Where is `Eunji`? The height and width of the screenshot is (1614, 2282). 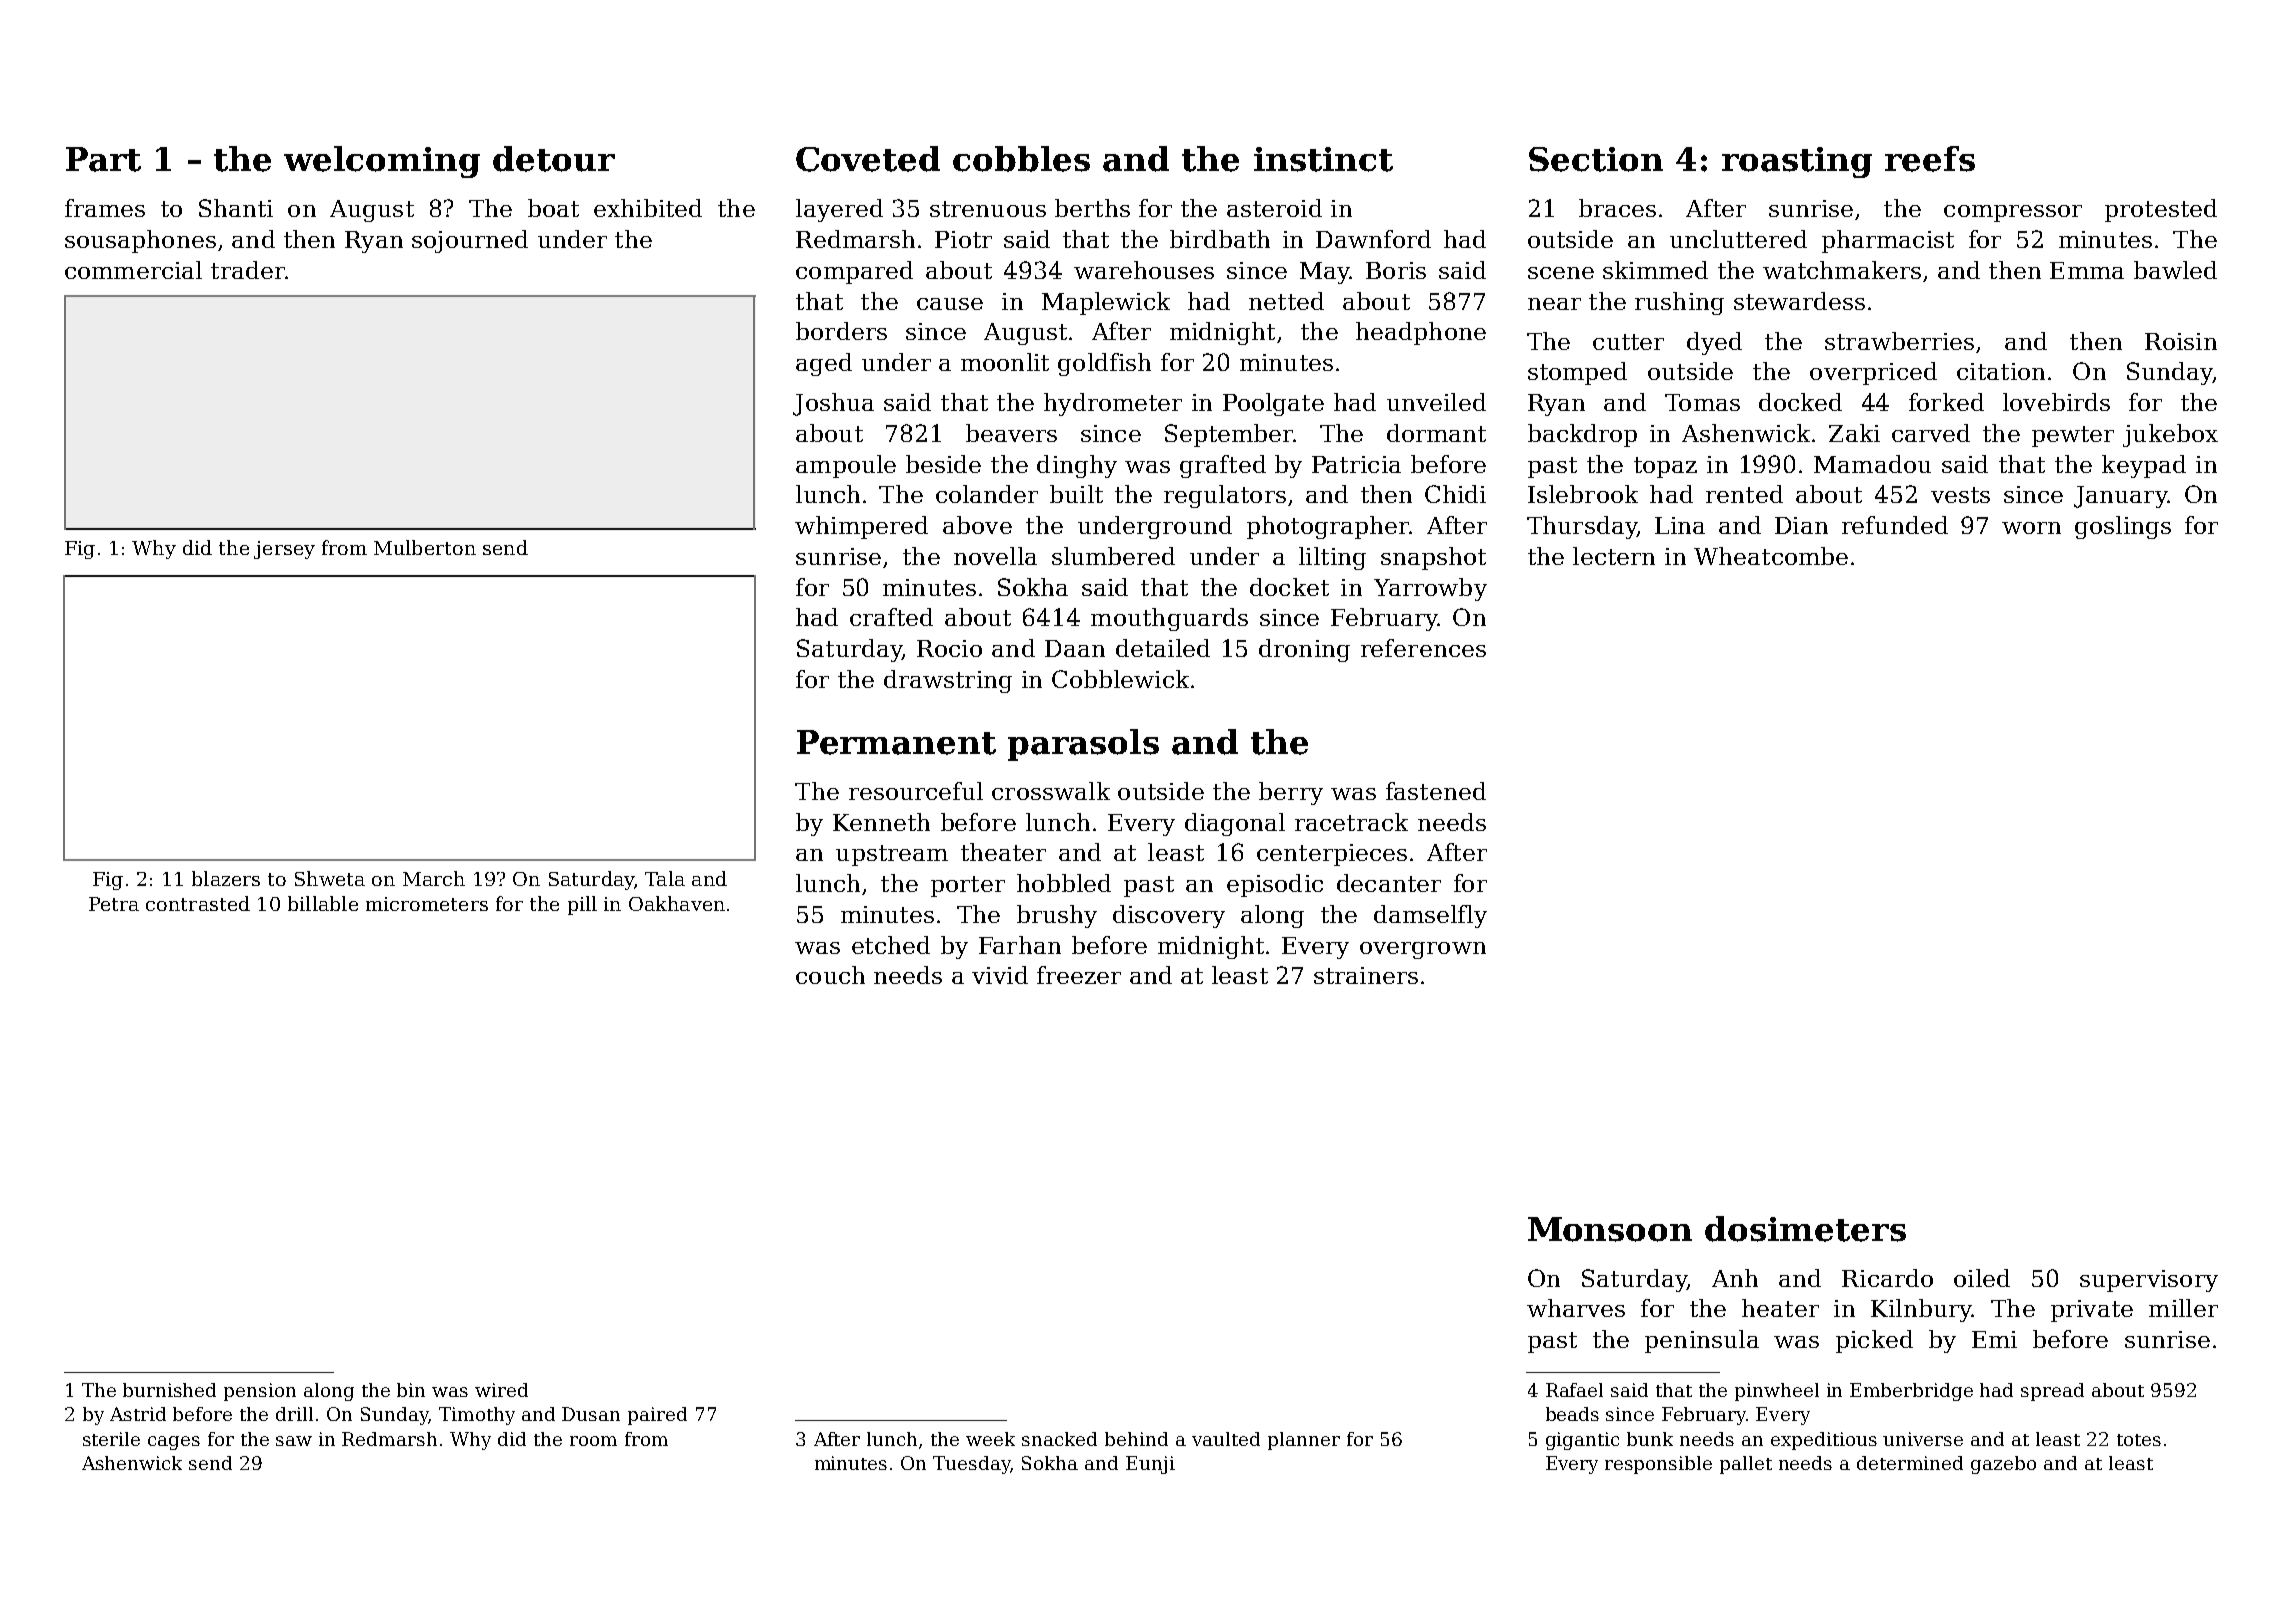 Eunji is located at coordinates (1150, 1465).
